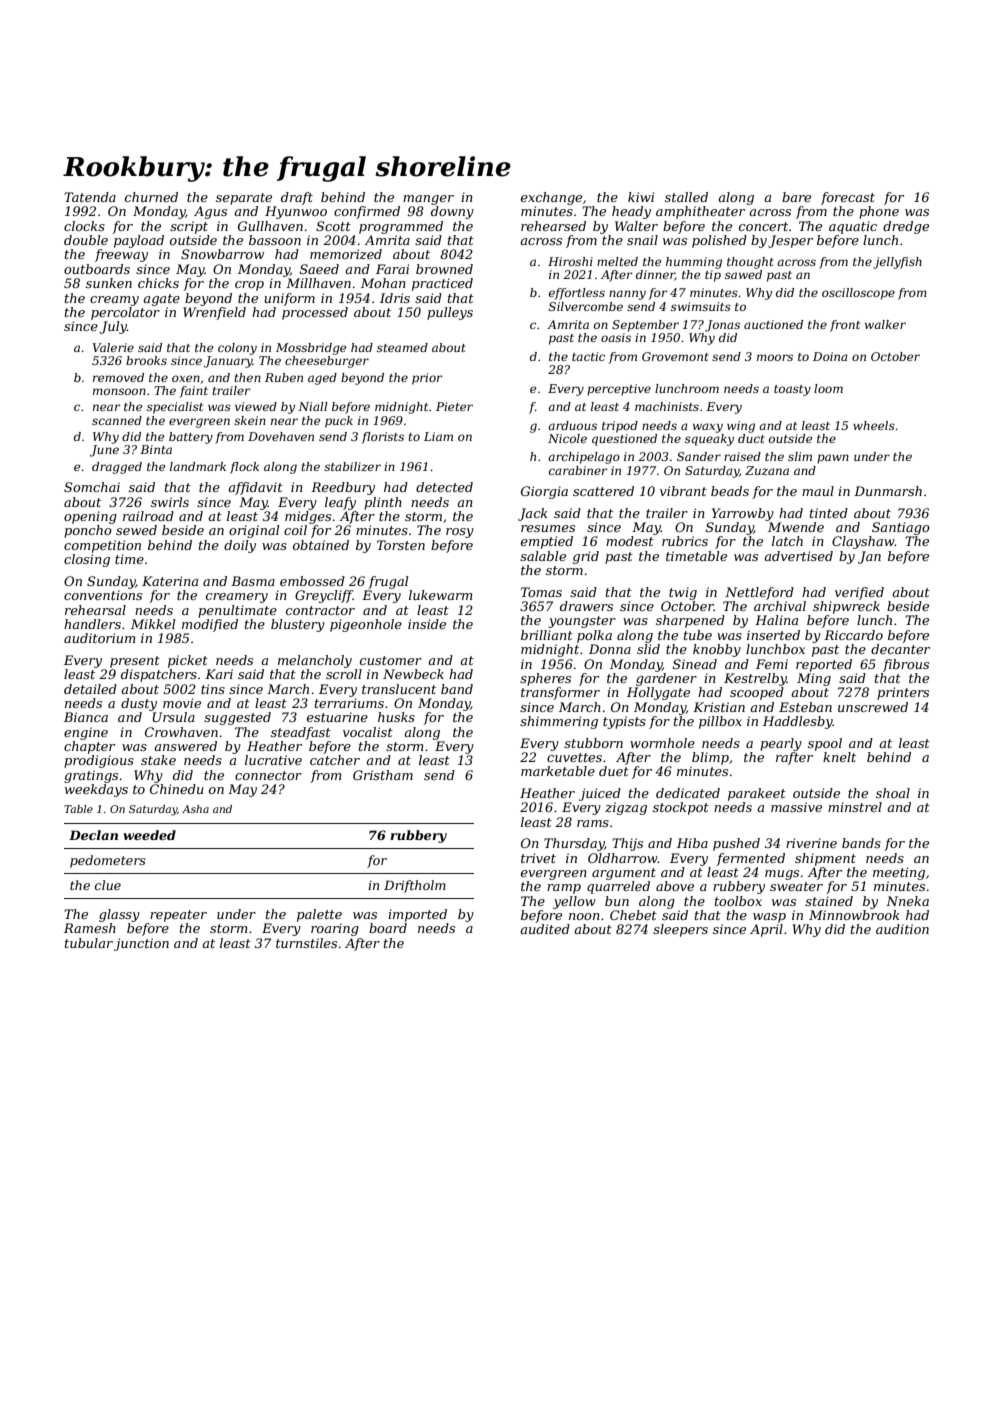 This screenshot has height=1412, width=994. I want to click on audition, so click(902, 929).
